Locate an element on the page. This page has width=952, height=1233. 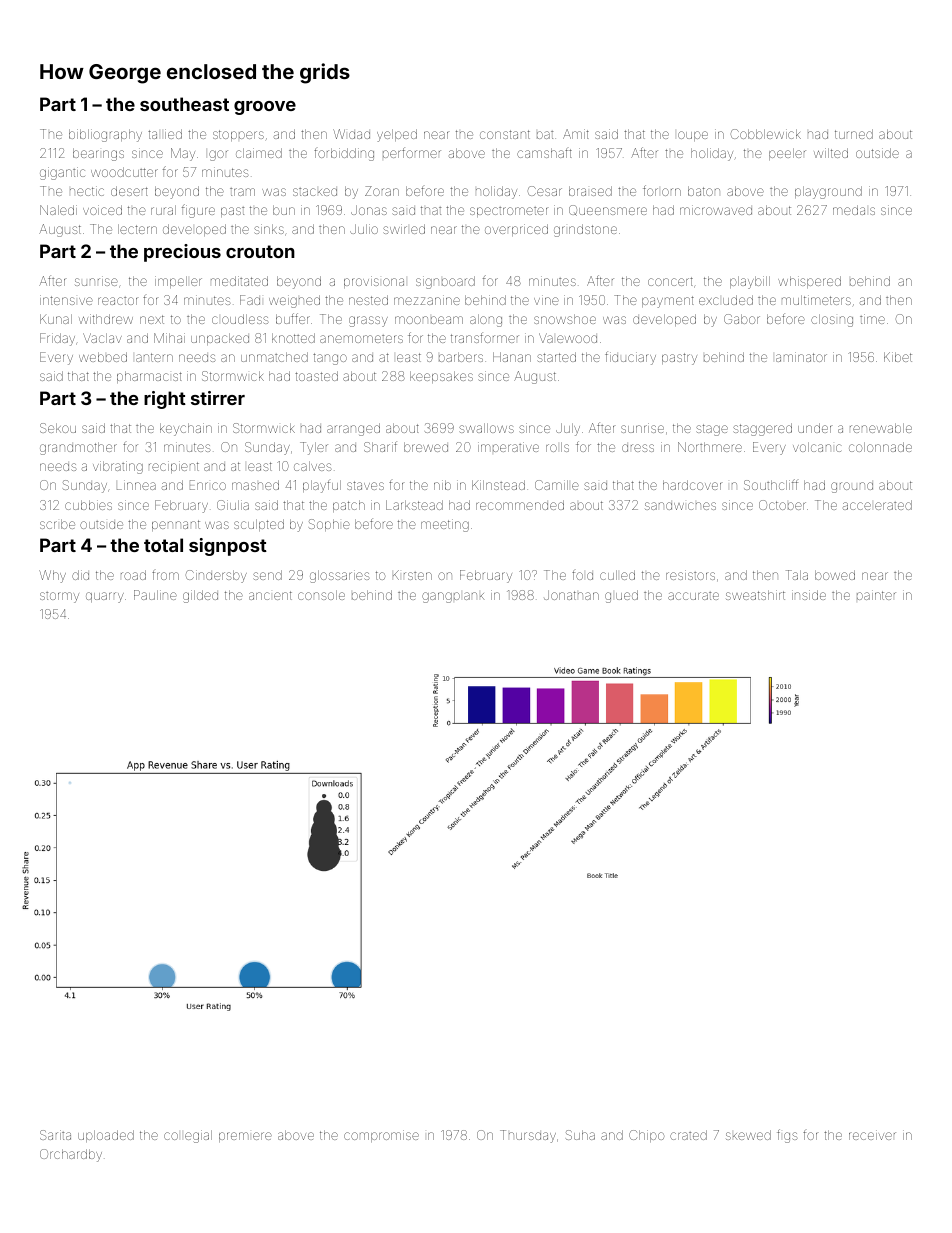
Cobblewick is located at coordinates (766, 134).
